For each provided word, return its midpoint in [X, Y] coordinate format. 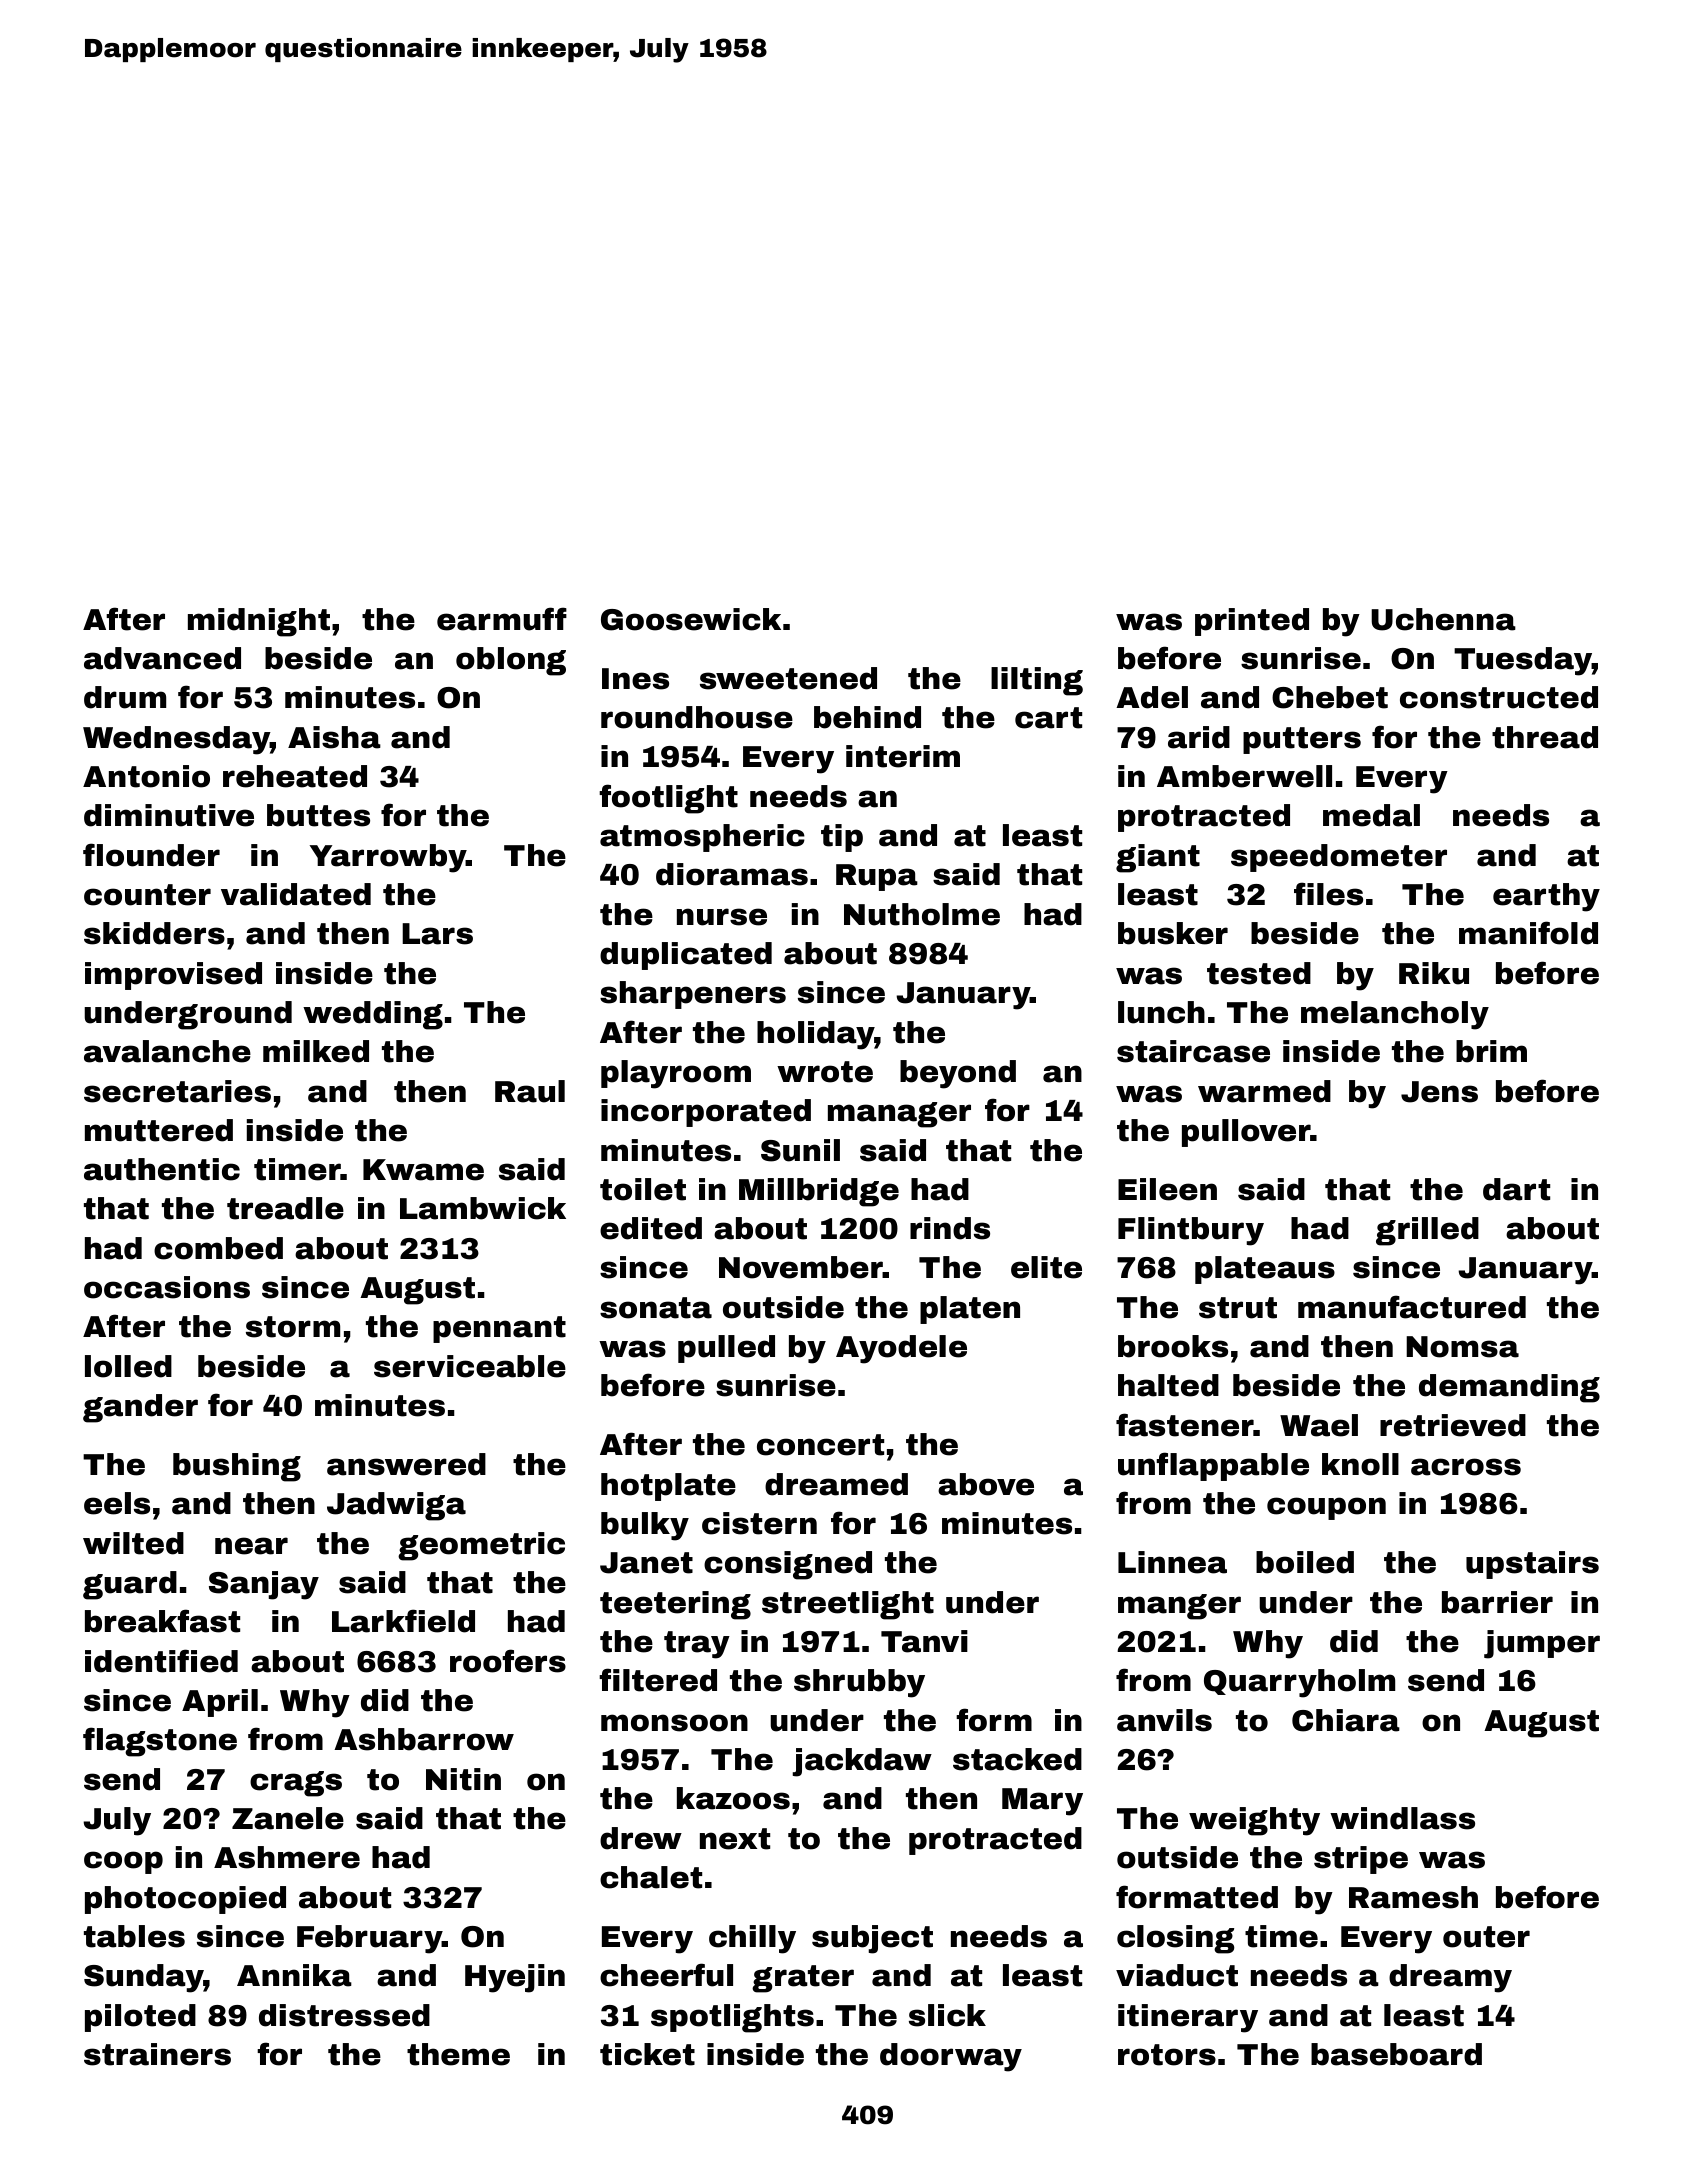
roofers [508, 1661]
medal [1371, 815]
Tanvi [924, 1641]
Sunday [144, 1978]
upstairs [1532, 1565]
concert [820, 1445]
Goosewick [691, 619]
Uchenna [1443, 619]
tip [842, 838]
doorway [951, 2057]
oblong [511, 661]
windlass [1402, 1818]
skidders [154, 933]
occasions [167, 1287]
